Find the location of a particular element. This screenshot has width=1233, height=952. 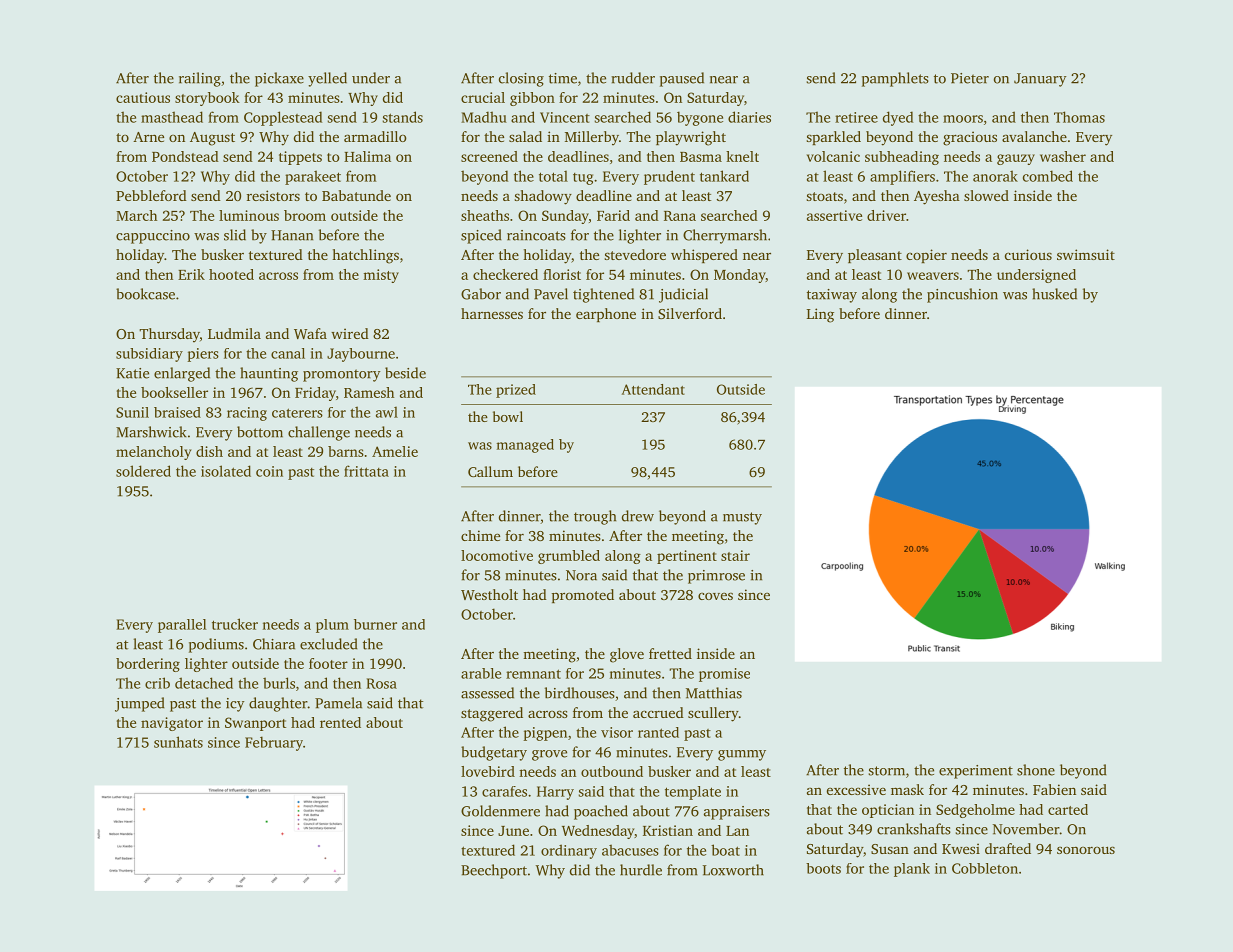

Vincent is located at coordinates (565, 117).
